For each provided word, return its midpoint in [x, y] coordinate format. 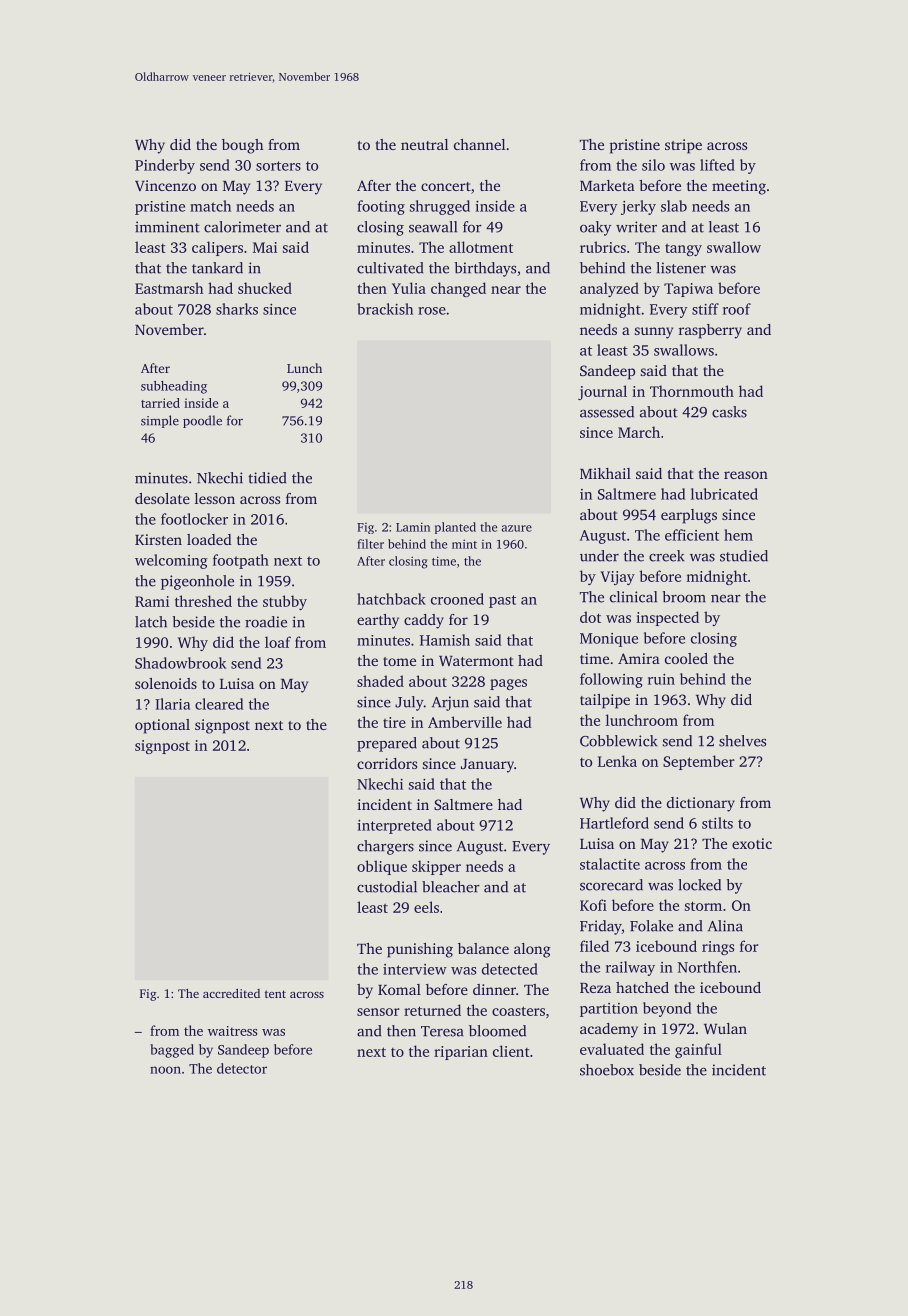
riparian [461, 1053]
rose [432, 311]
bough [242, 146]
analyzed [609, 289]
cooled [686, 658]
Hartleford [614, 823]
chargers [385, 847]
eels [426, 907]
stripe [683, 146]
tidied [267, 478]
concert [446, 186]
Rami [152, 601]
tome [399, 661]
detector [242, 1068]
